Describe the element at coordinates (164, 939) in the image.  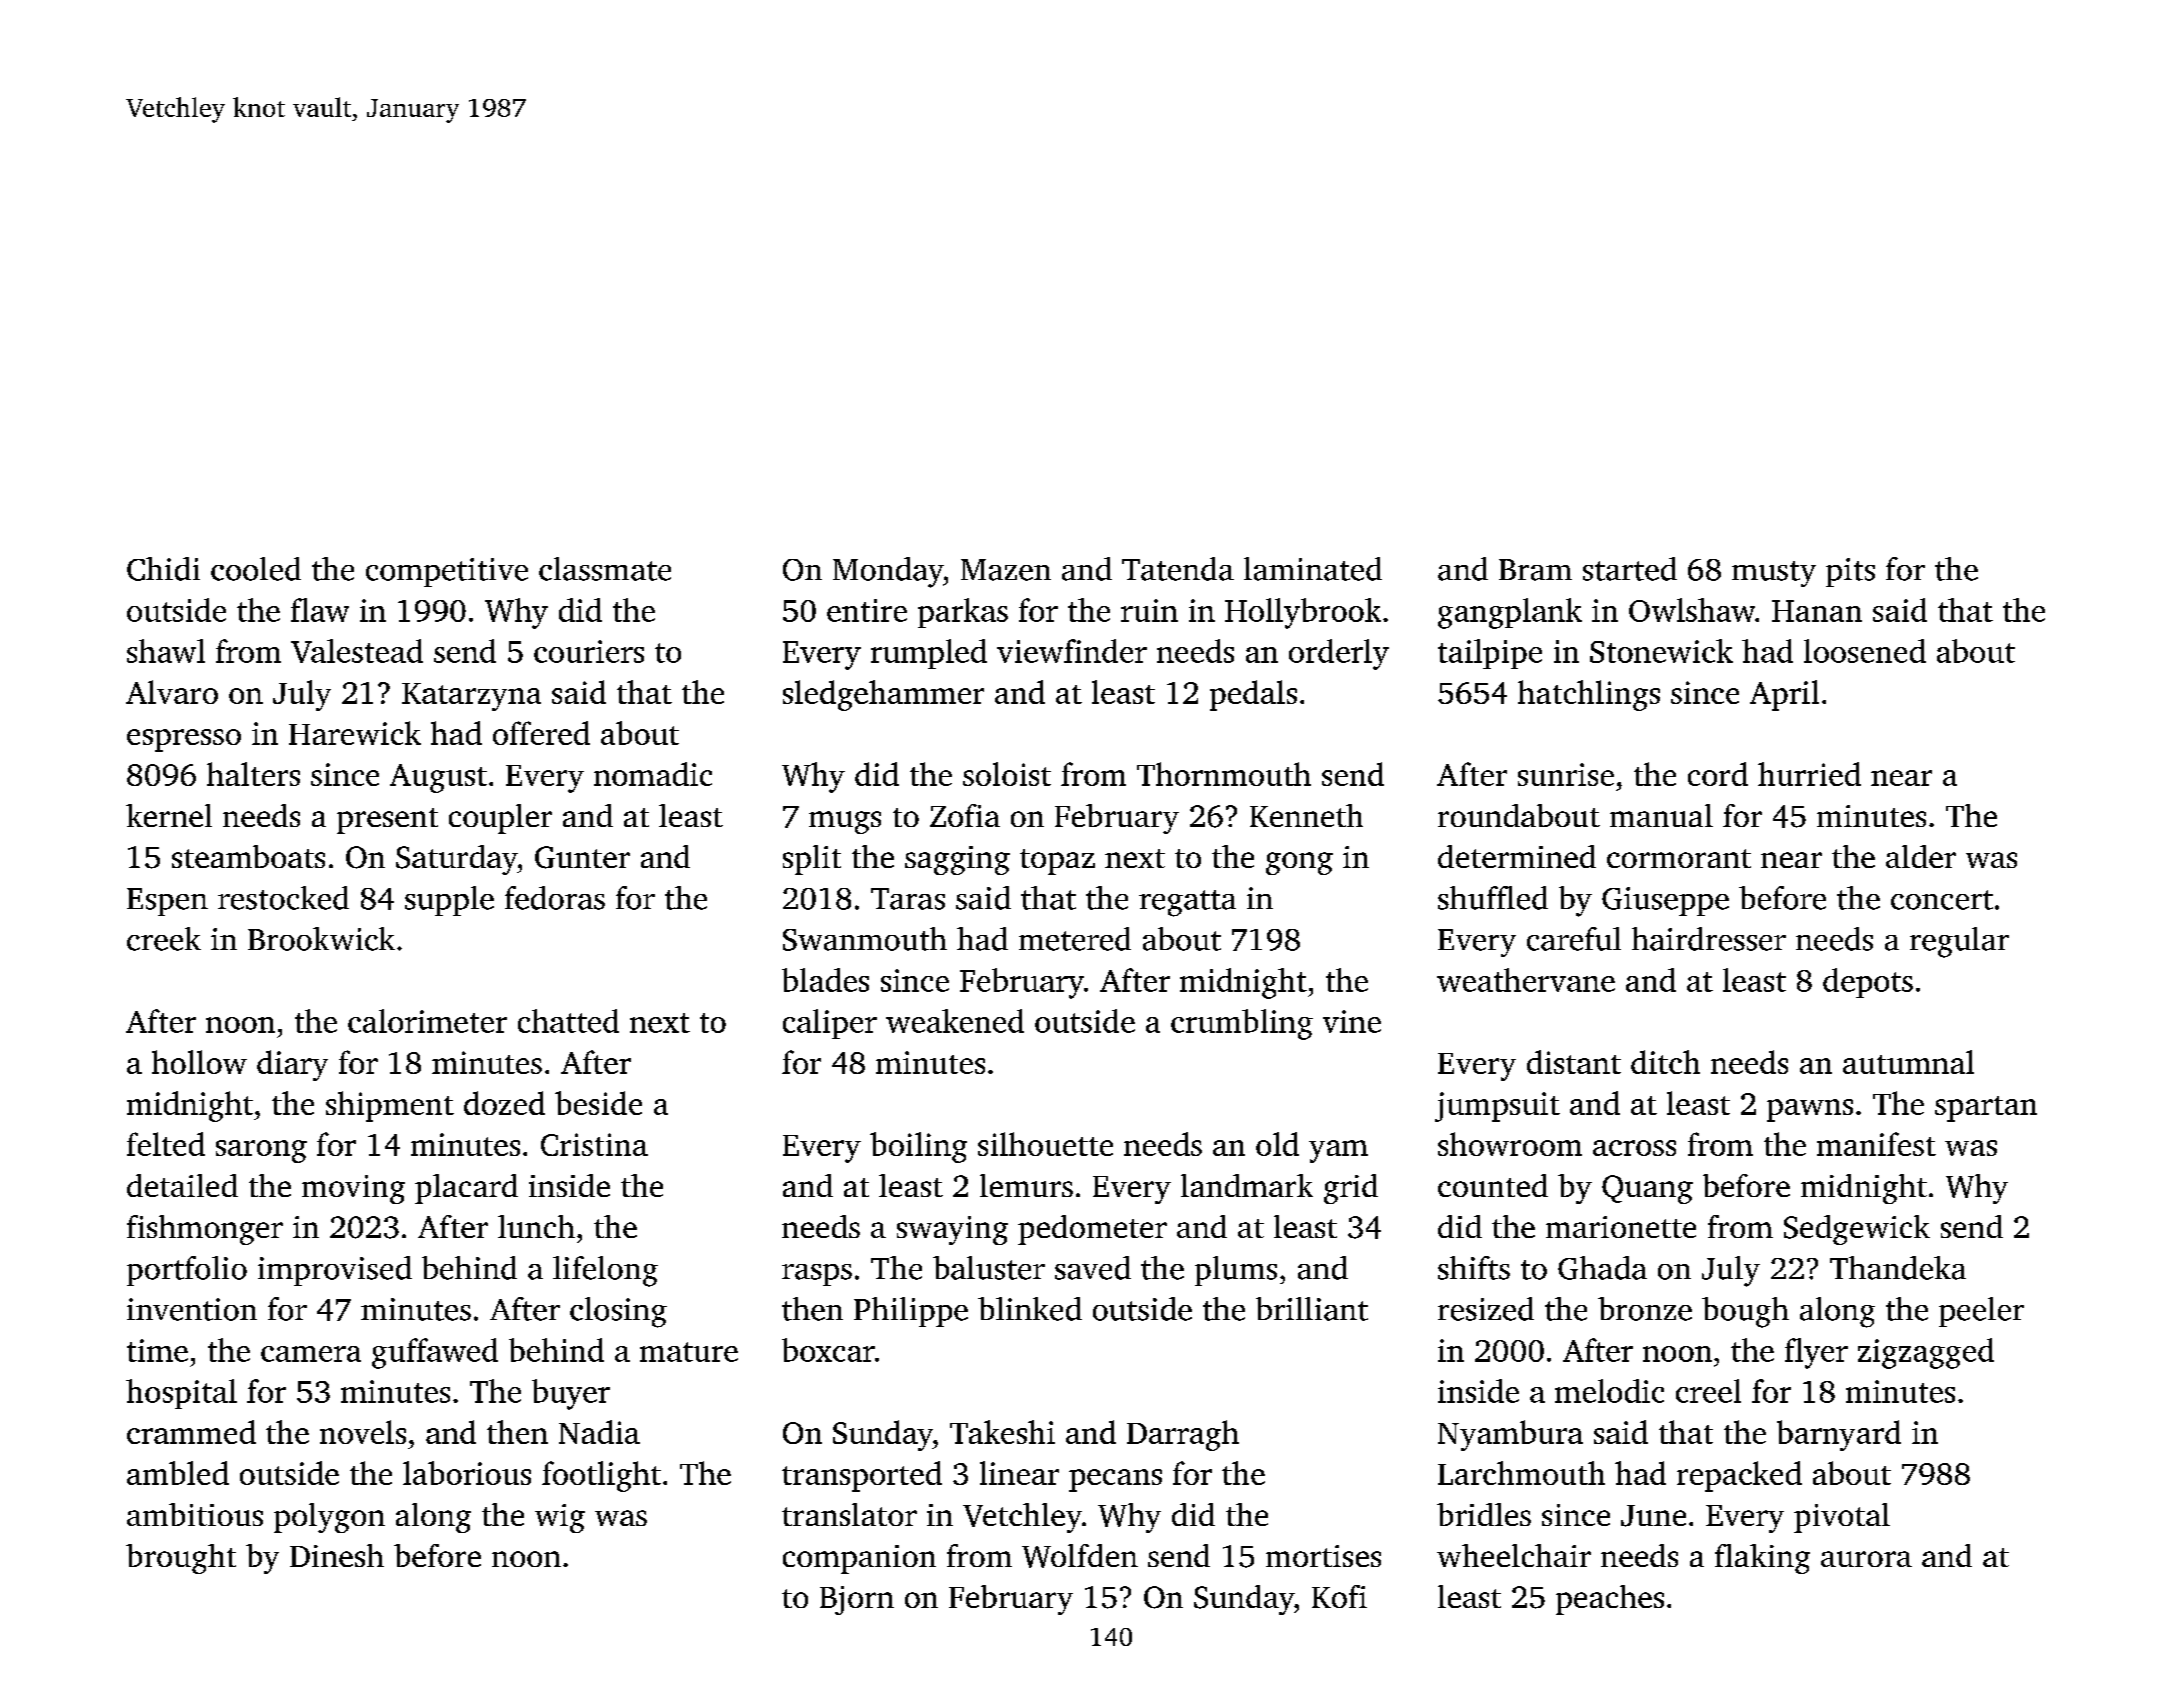
I see `creek` at that location.
